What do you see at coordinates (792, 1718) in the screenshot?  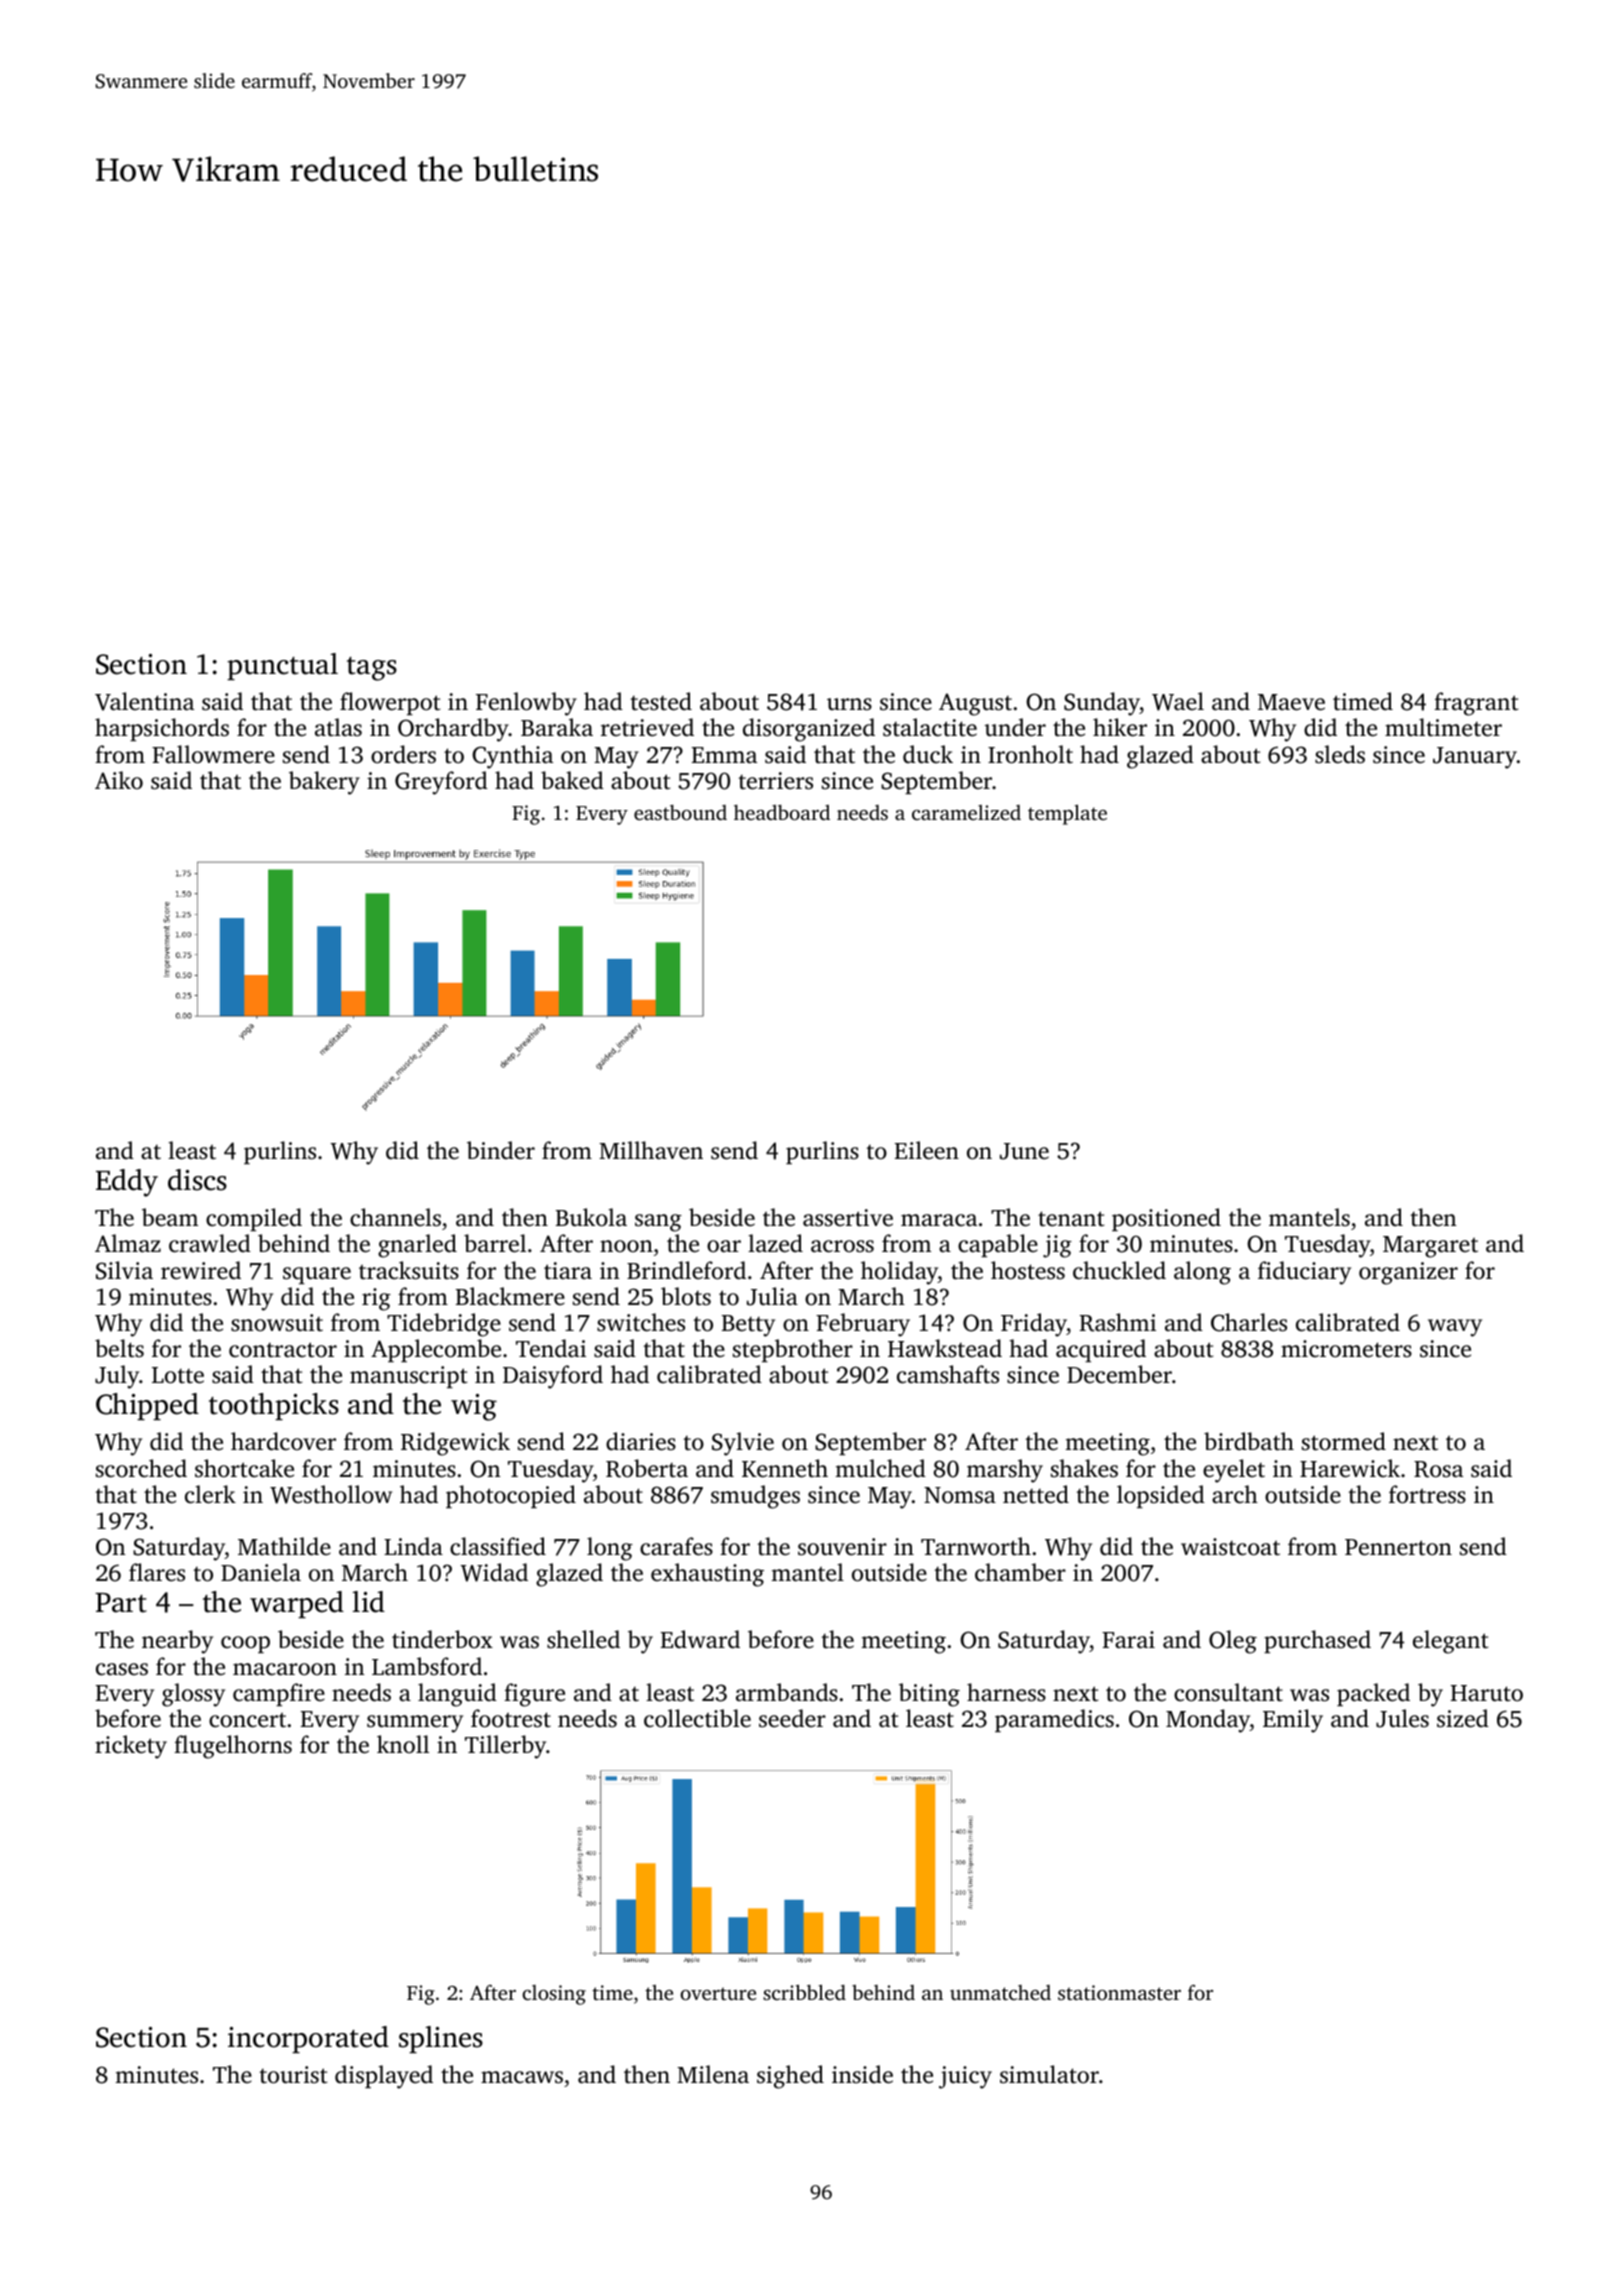 I see `seeder` at bounding box center [792, 1718].
